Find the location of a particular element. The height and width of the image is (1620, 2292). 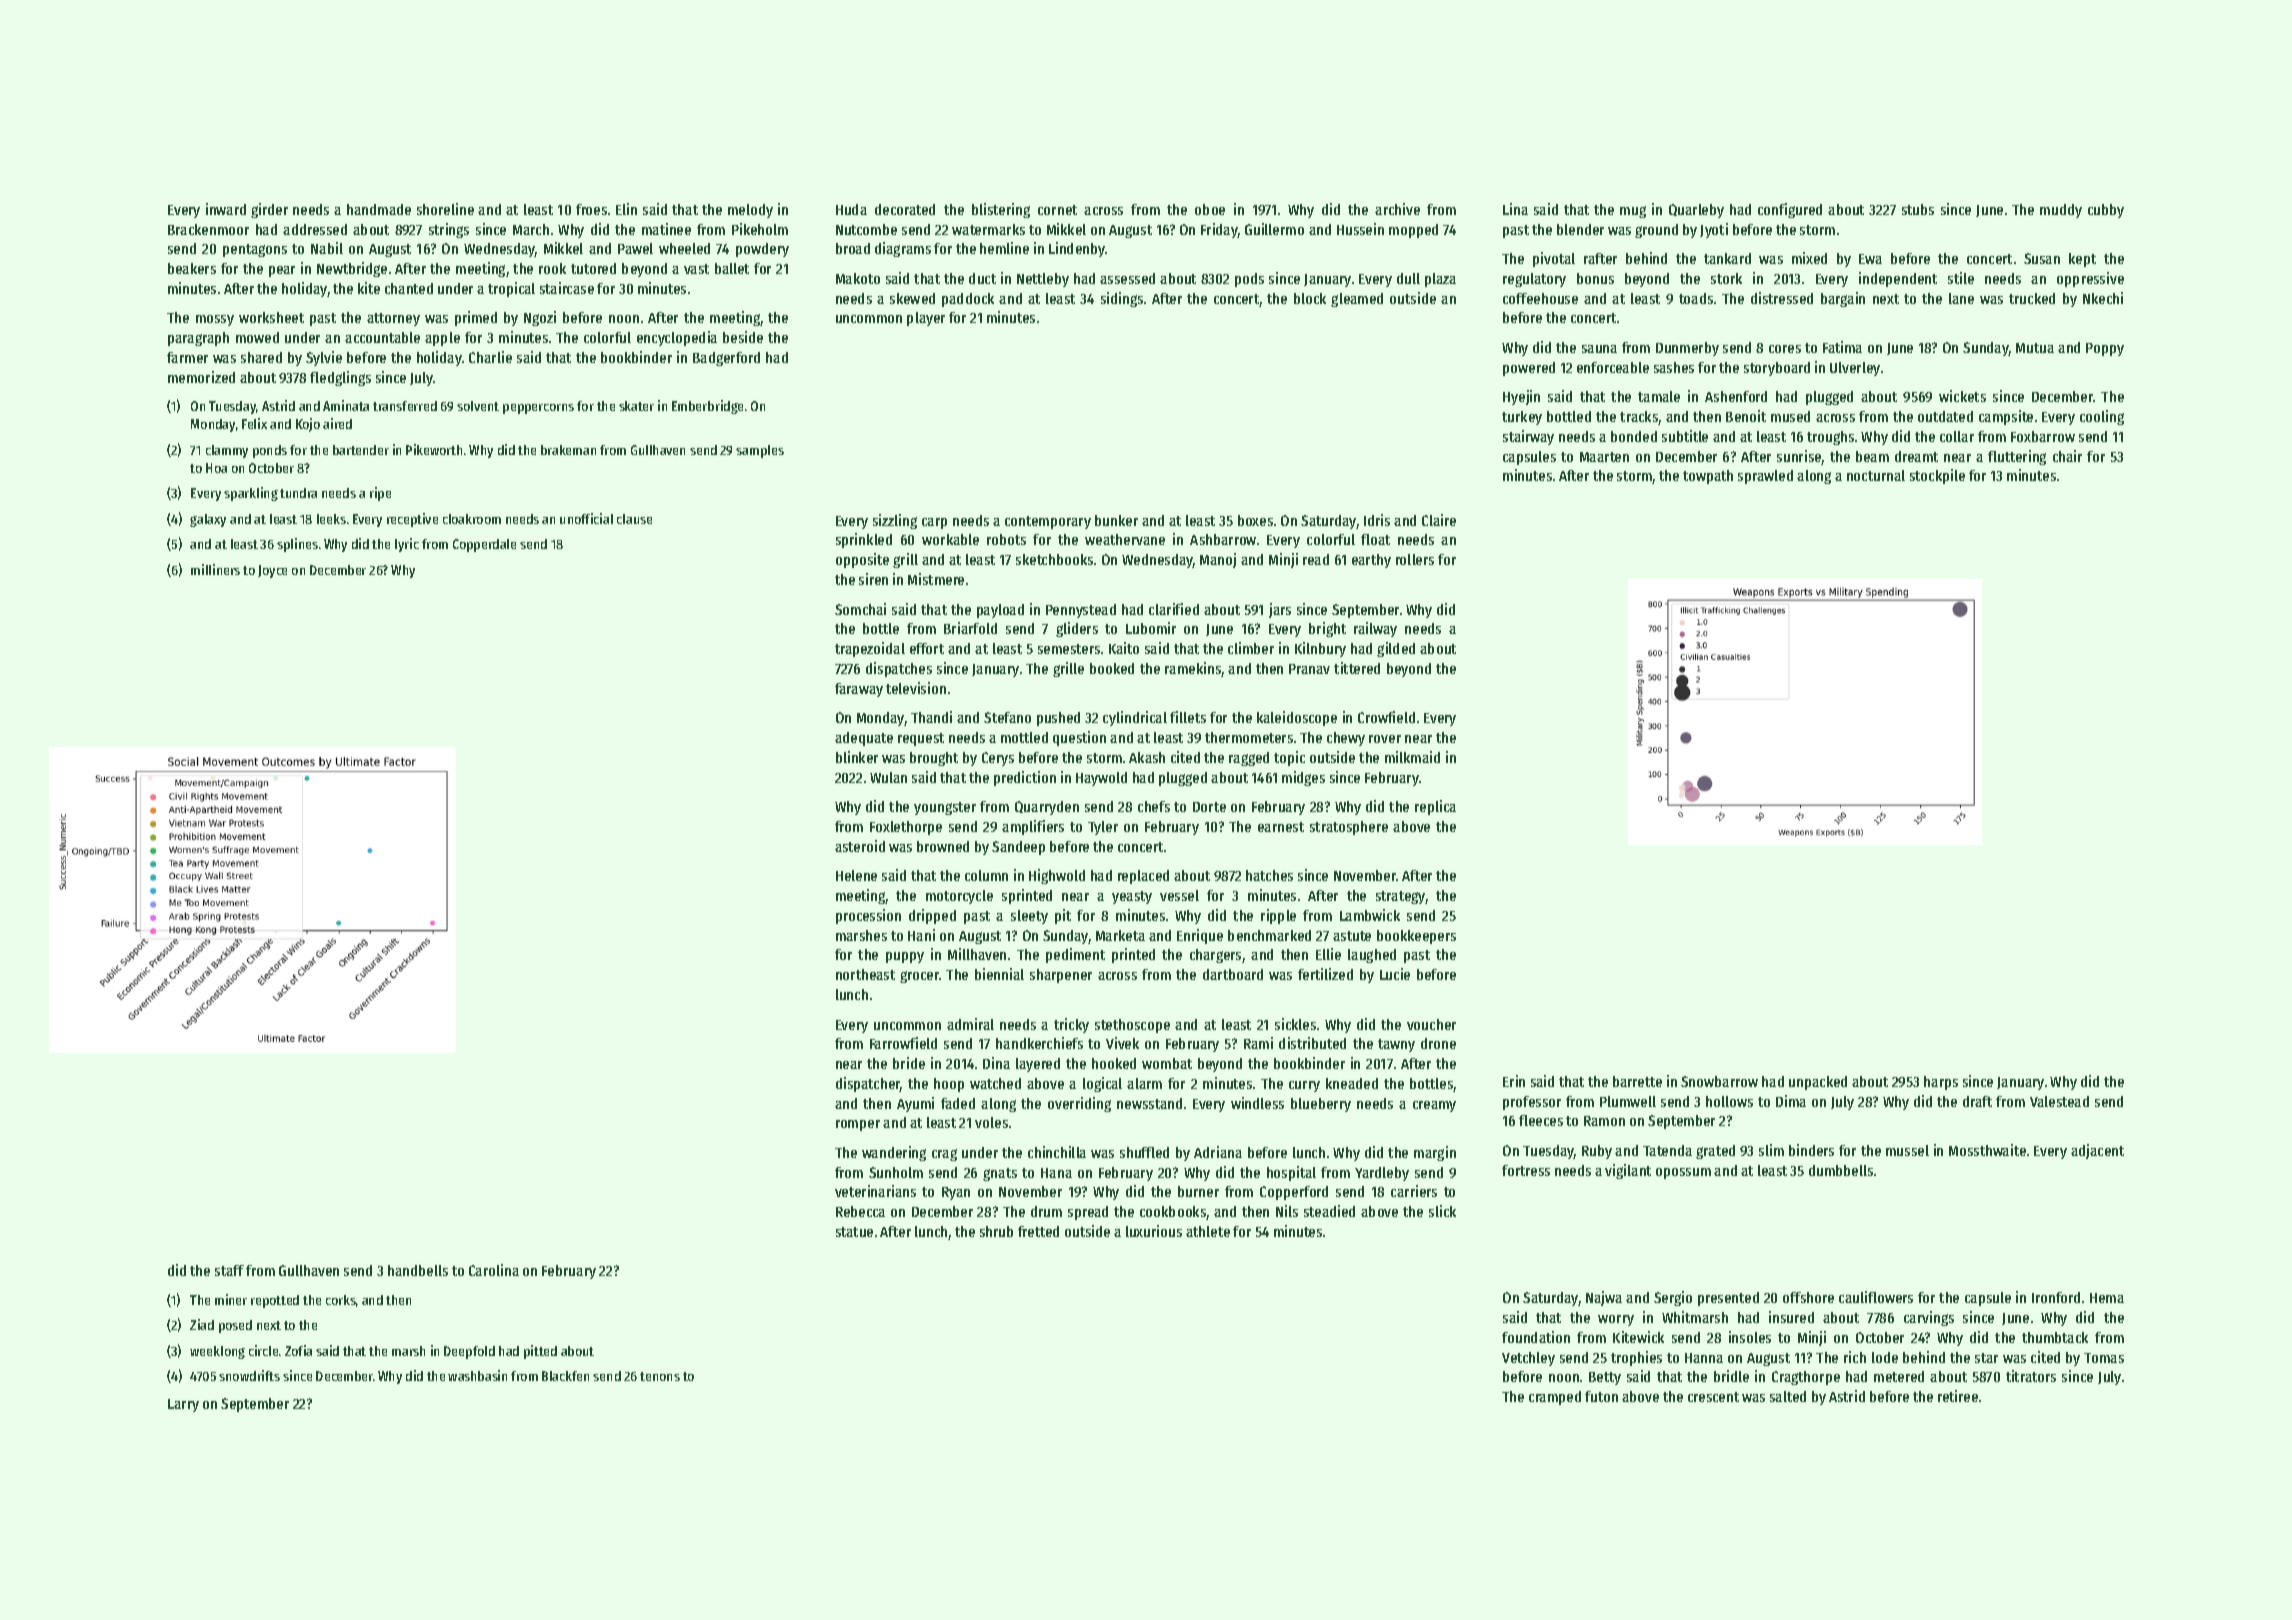

vessel is located at coordinates (1179, 895).
